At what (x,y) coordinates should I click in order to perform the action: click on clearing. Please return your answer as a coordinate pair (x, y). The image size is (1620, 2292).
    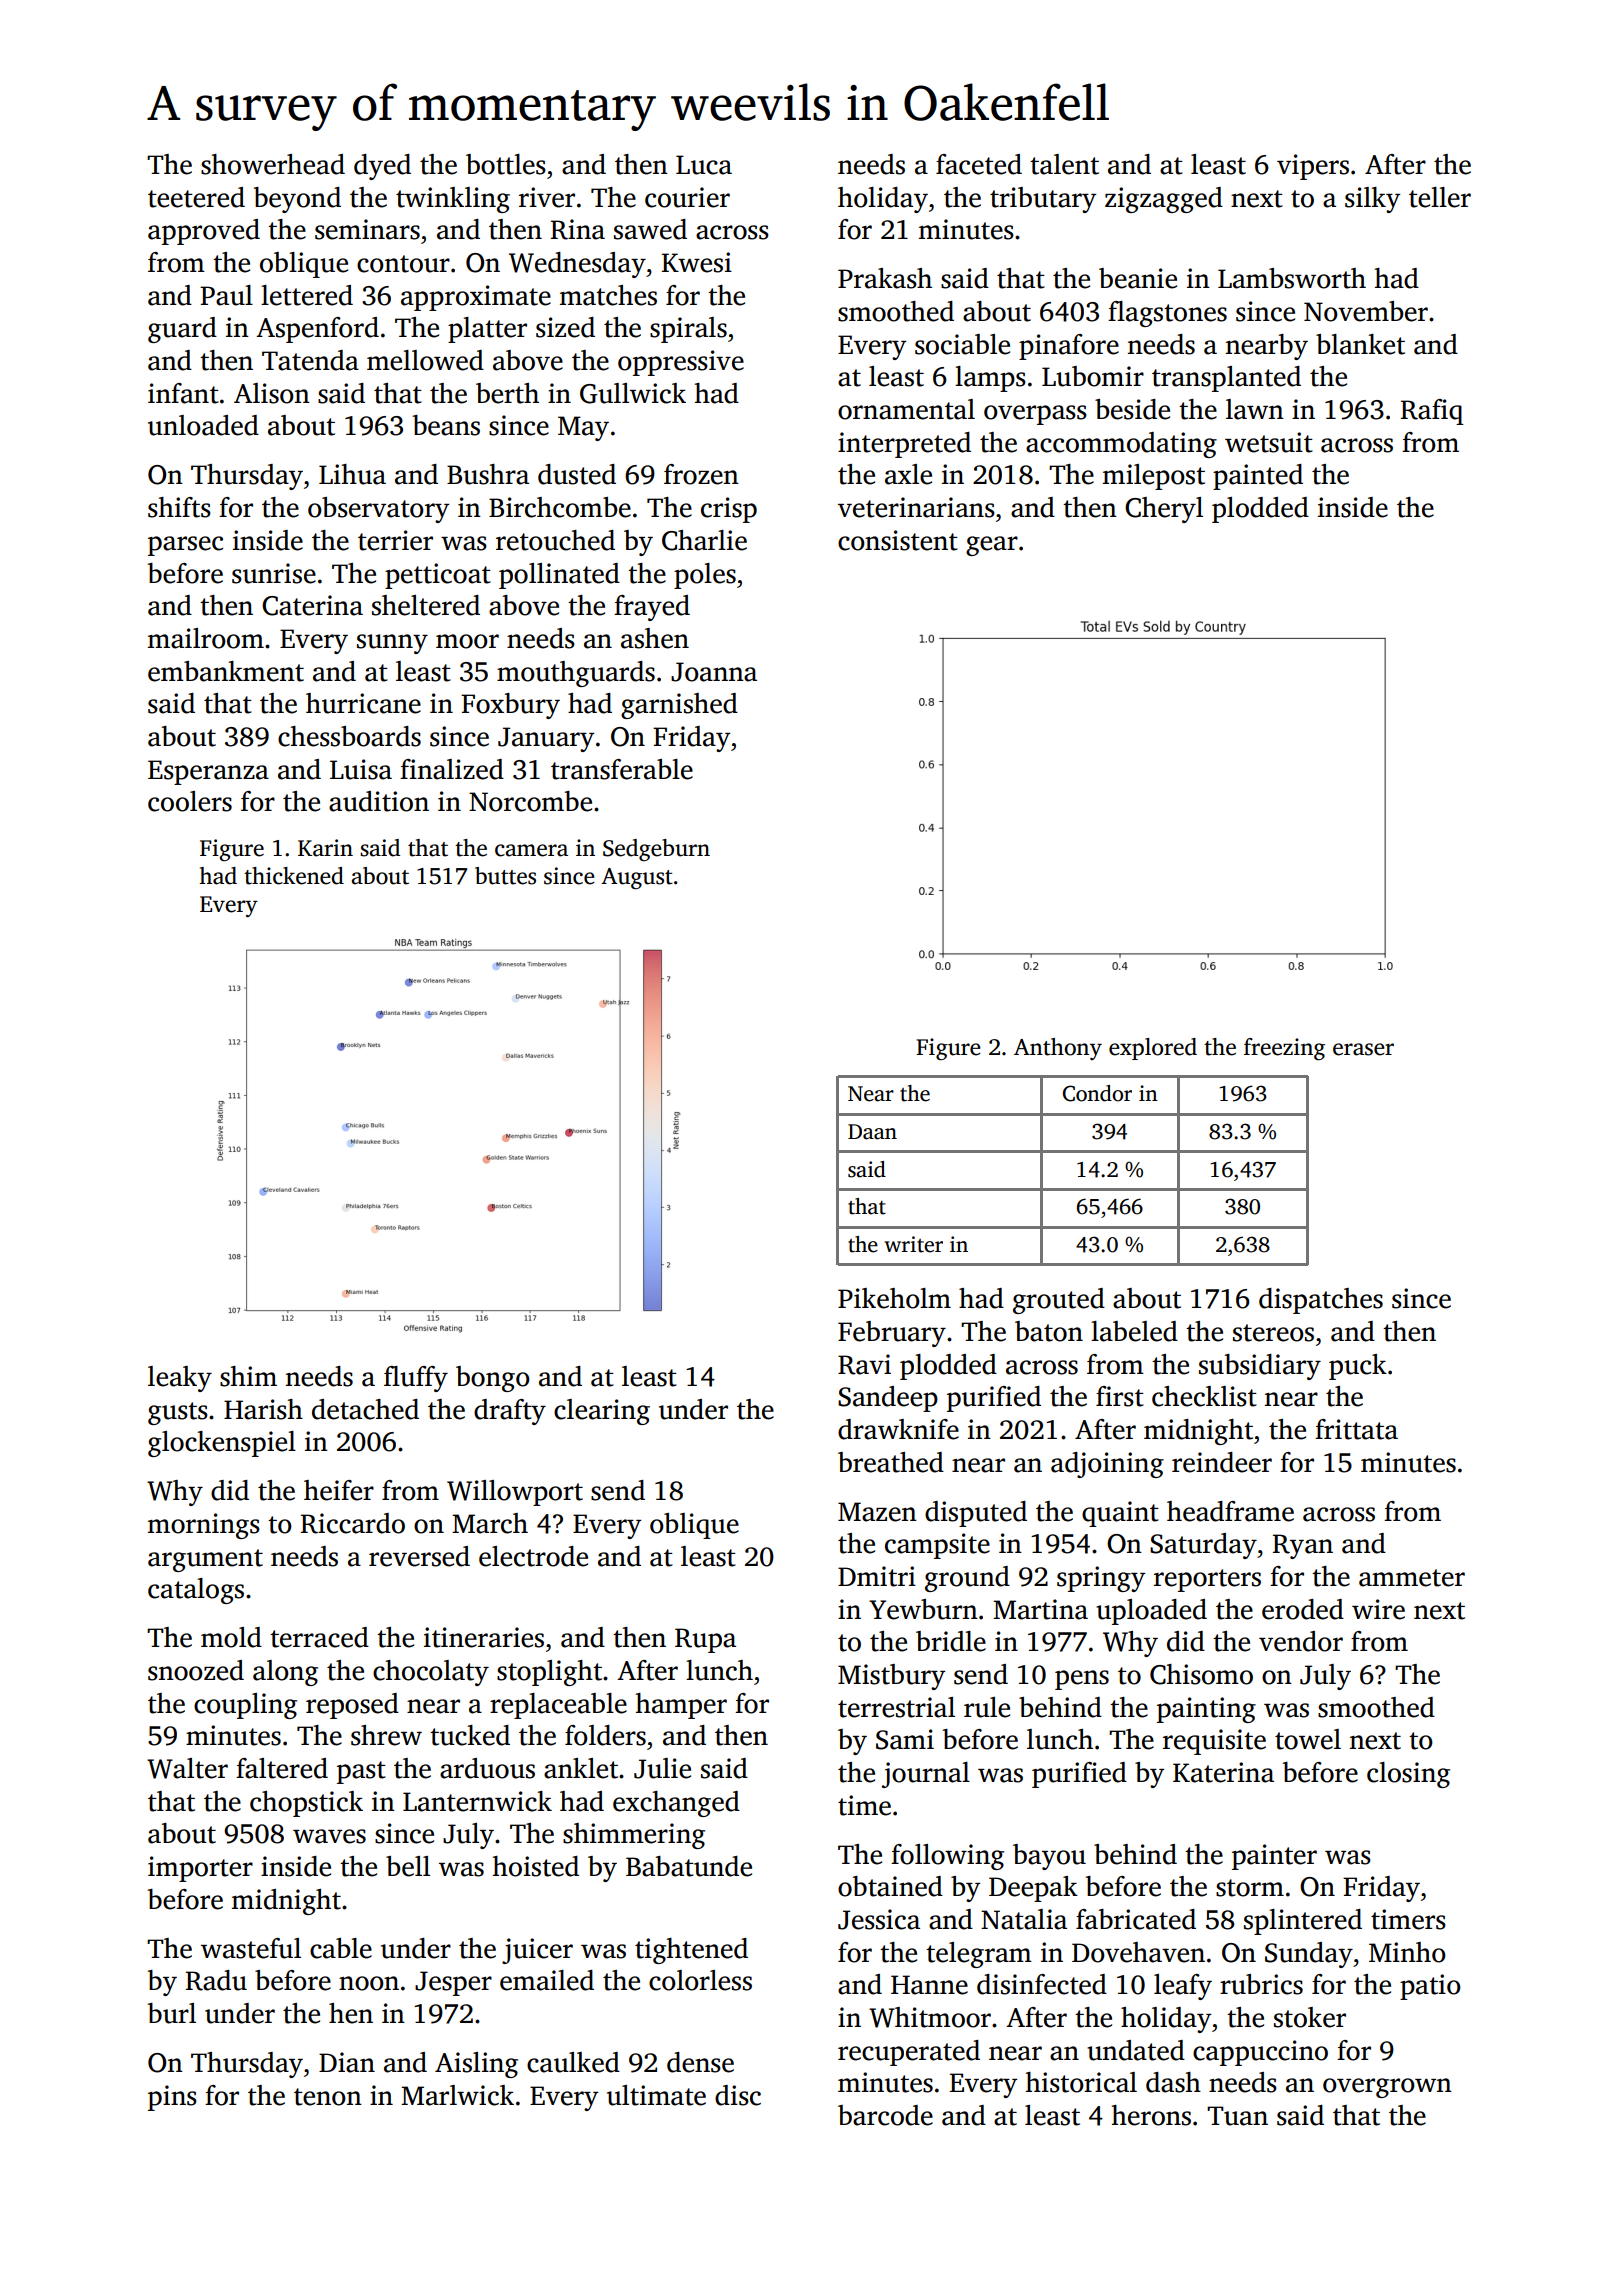
    Looking at the image, I should click on (602, 1412).
